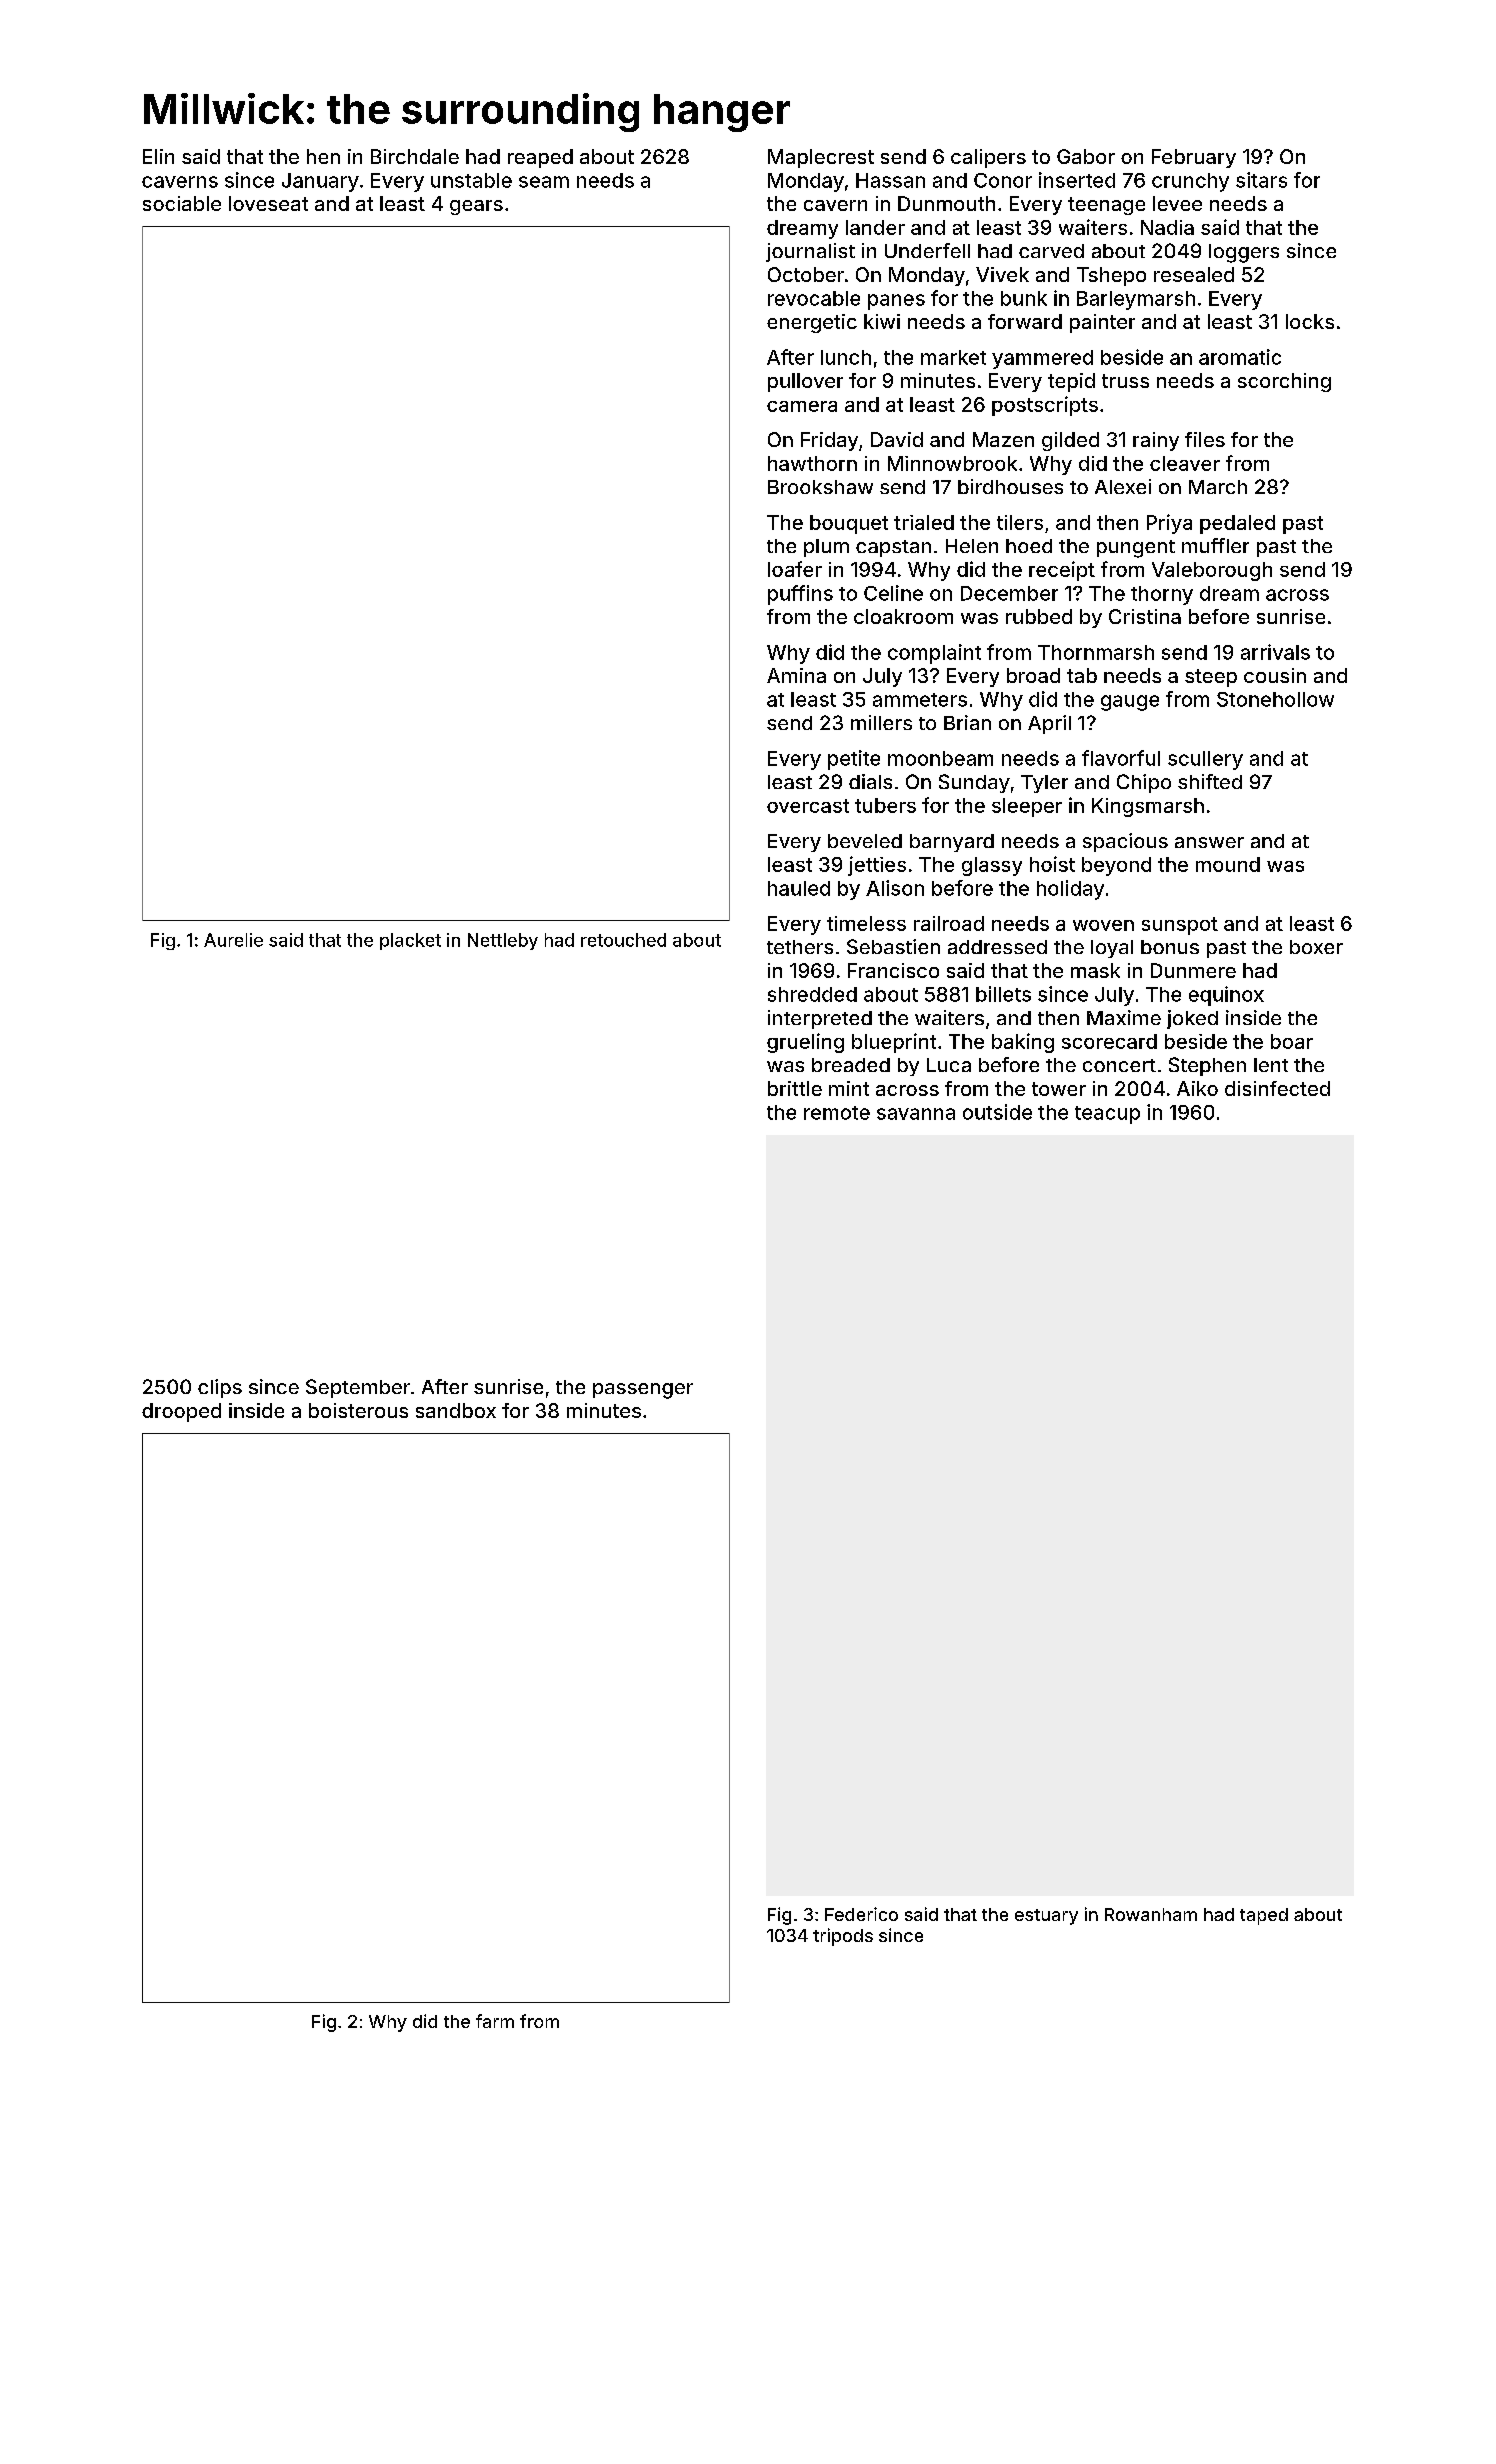 This screenshot has height=2464, width=1496. What do you see at coordinates (358, 1388) in the screenshot?
I see `September` at bounding box center [358, 1388].
